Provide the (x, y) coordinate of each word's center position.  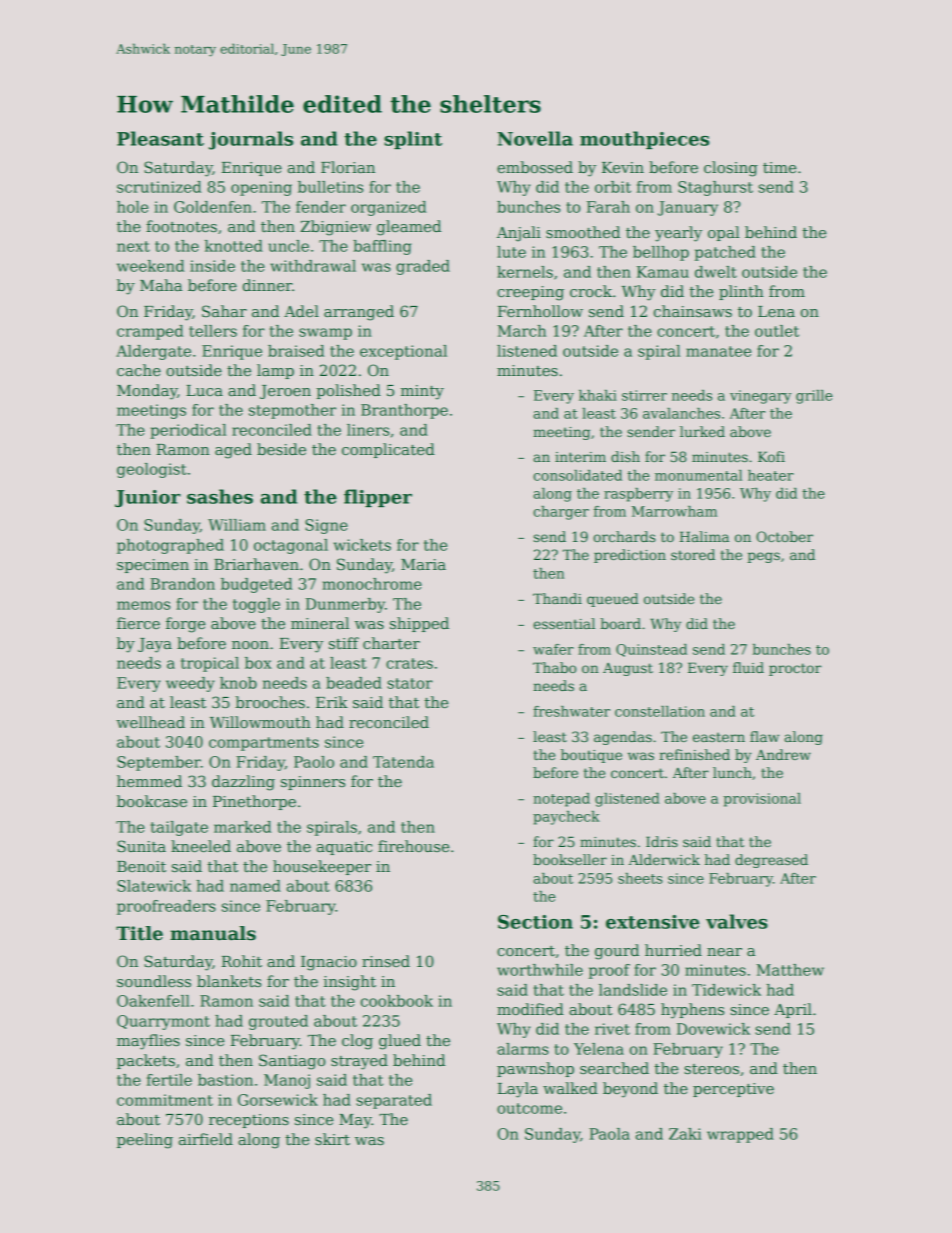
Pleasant (160, 138)
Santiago (292, 1062)
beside (281, 449)
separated (394, 1101)
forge (185, 625)
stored (693, 554)
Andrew (783, 754)
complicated (388, 450)
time (779, 167)
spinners (313, 783)
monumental (698, 475)
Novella (535, 138)
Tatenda (403, 762)
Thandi (557, 598)
